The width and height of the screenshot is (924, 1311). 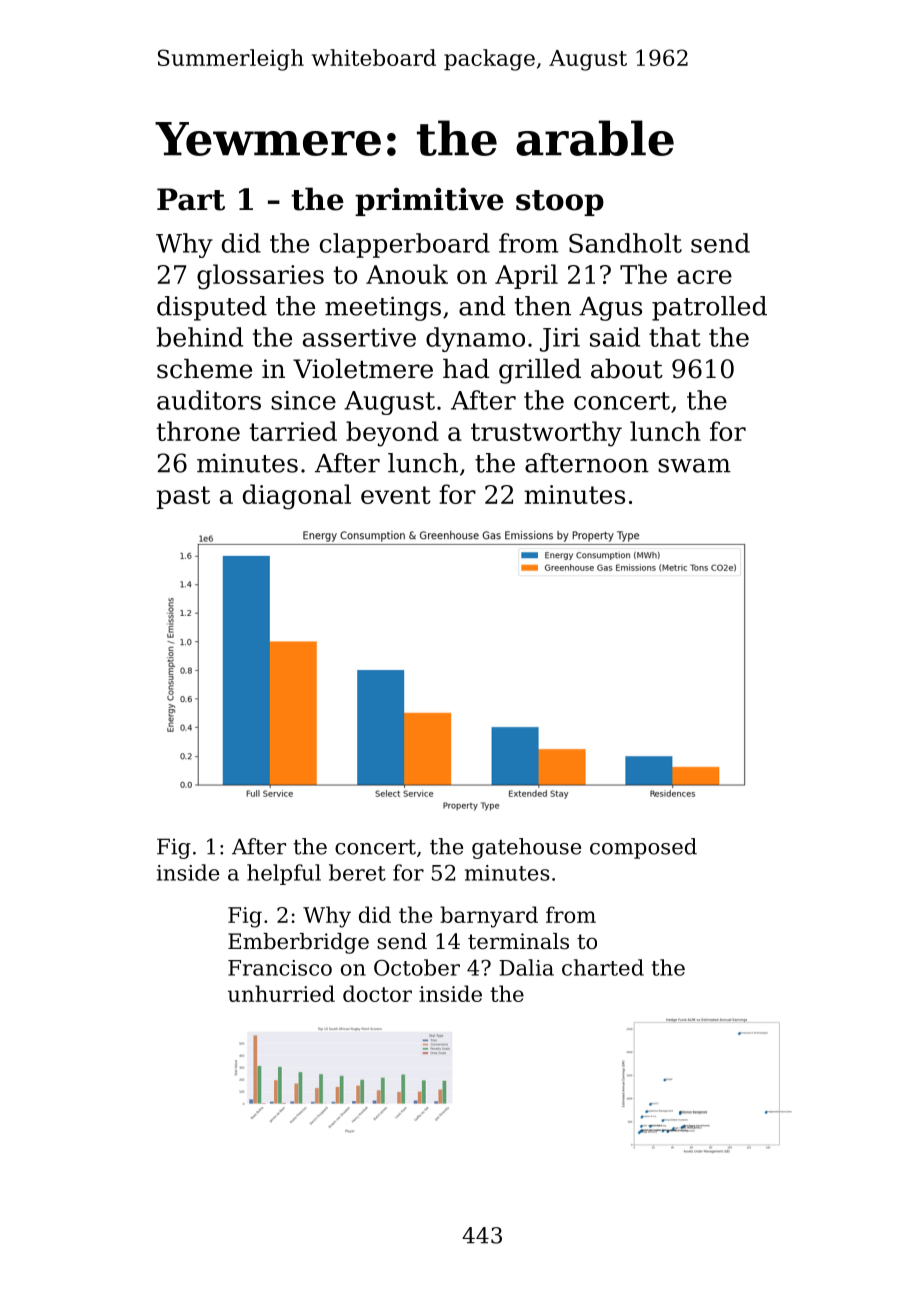 I want to click on Dalia, so click(x=526, y=967).
